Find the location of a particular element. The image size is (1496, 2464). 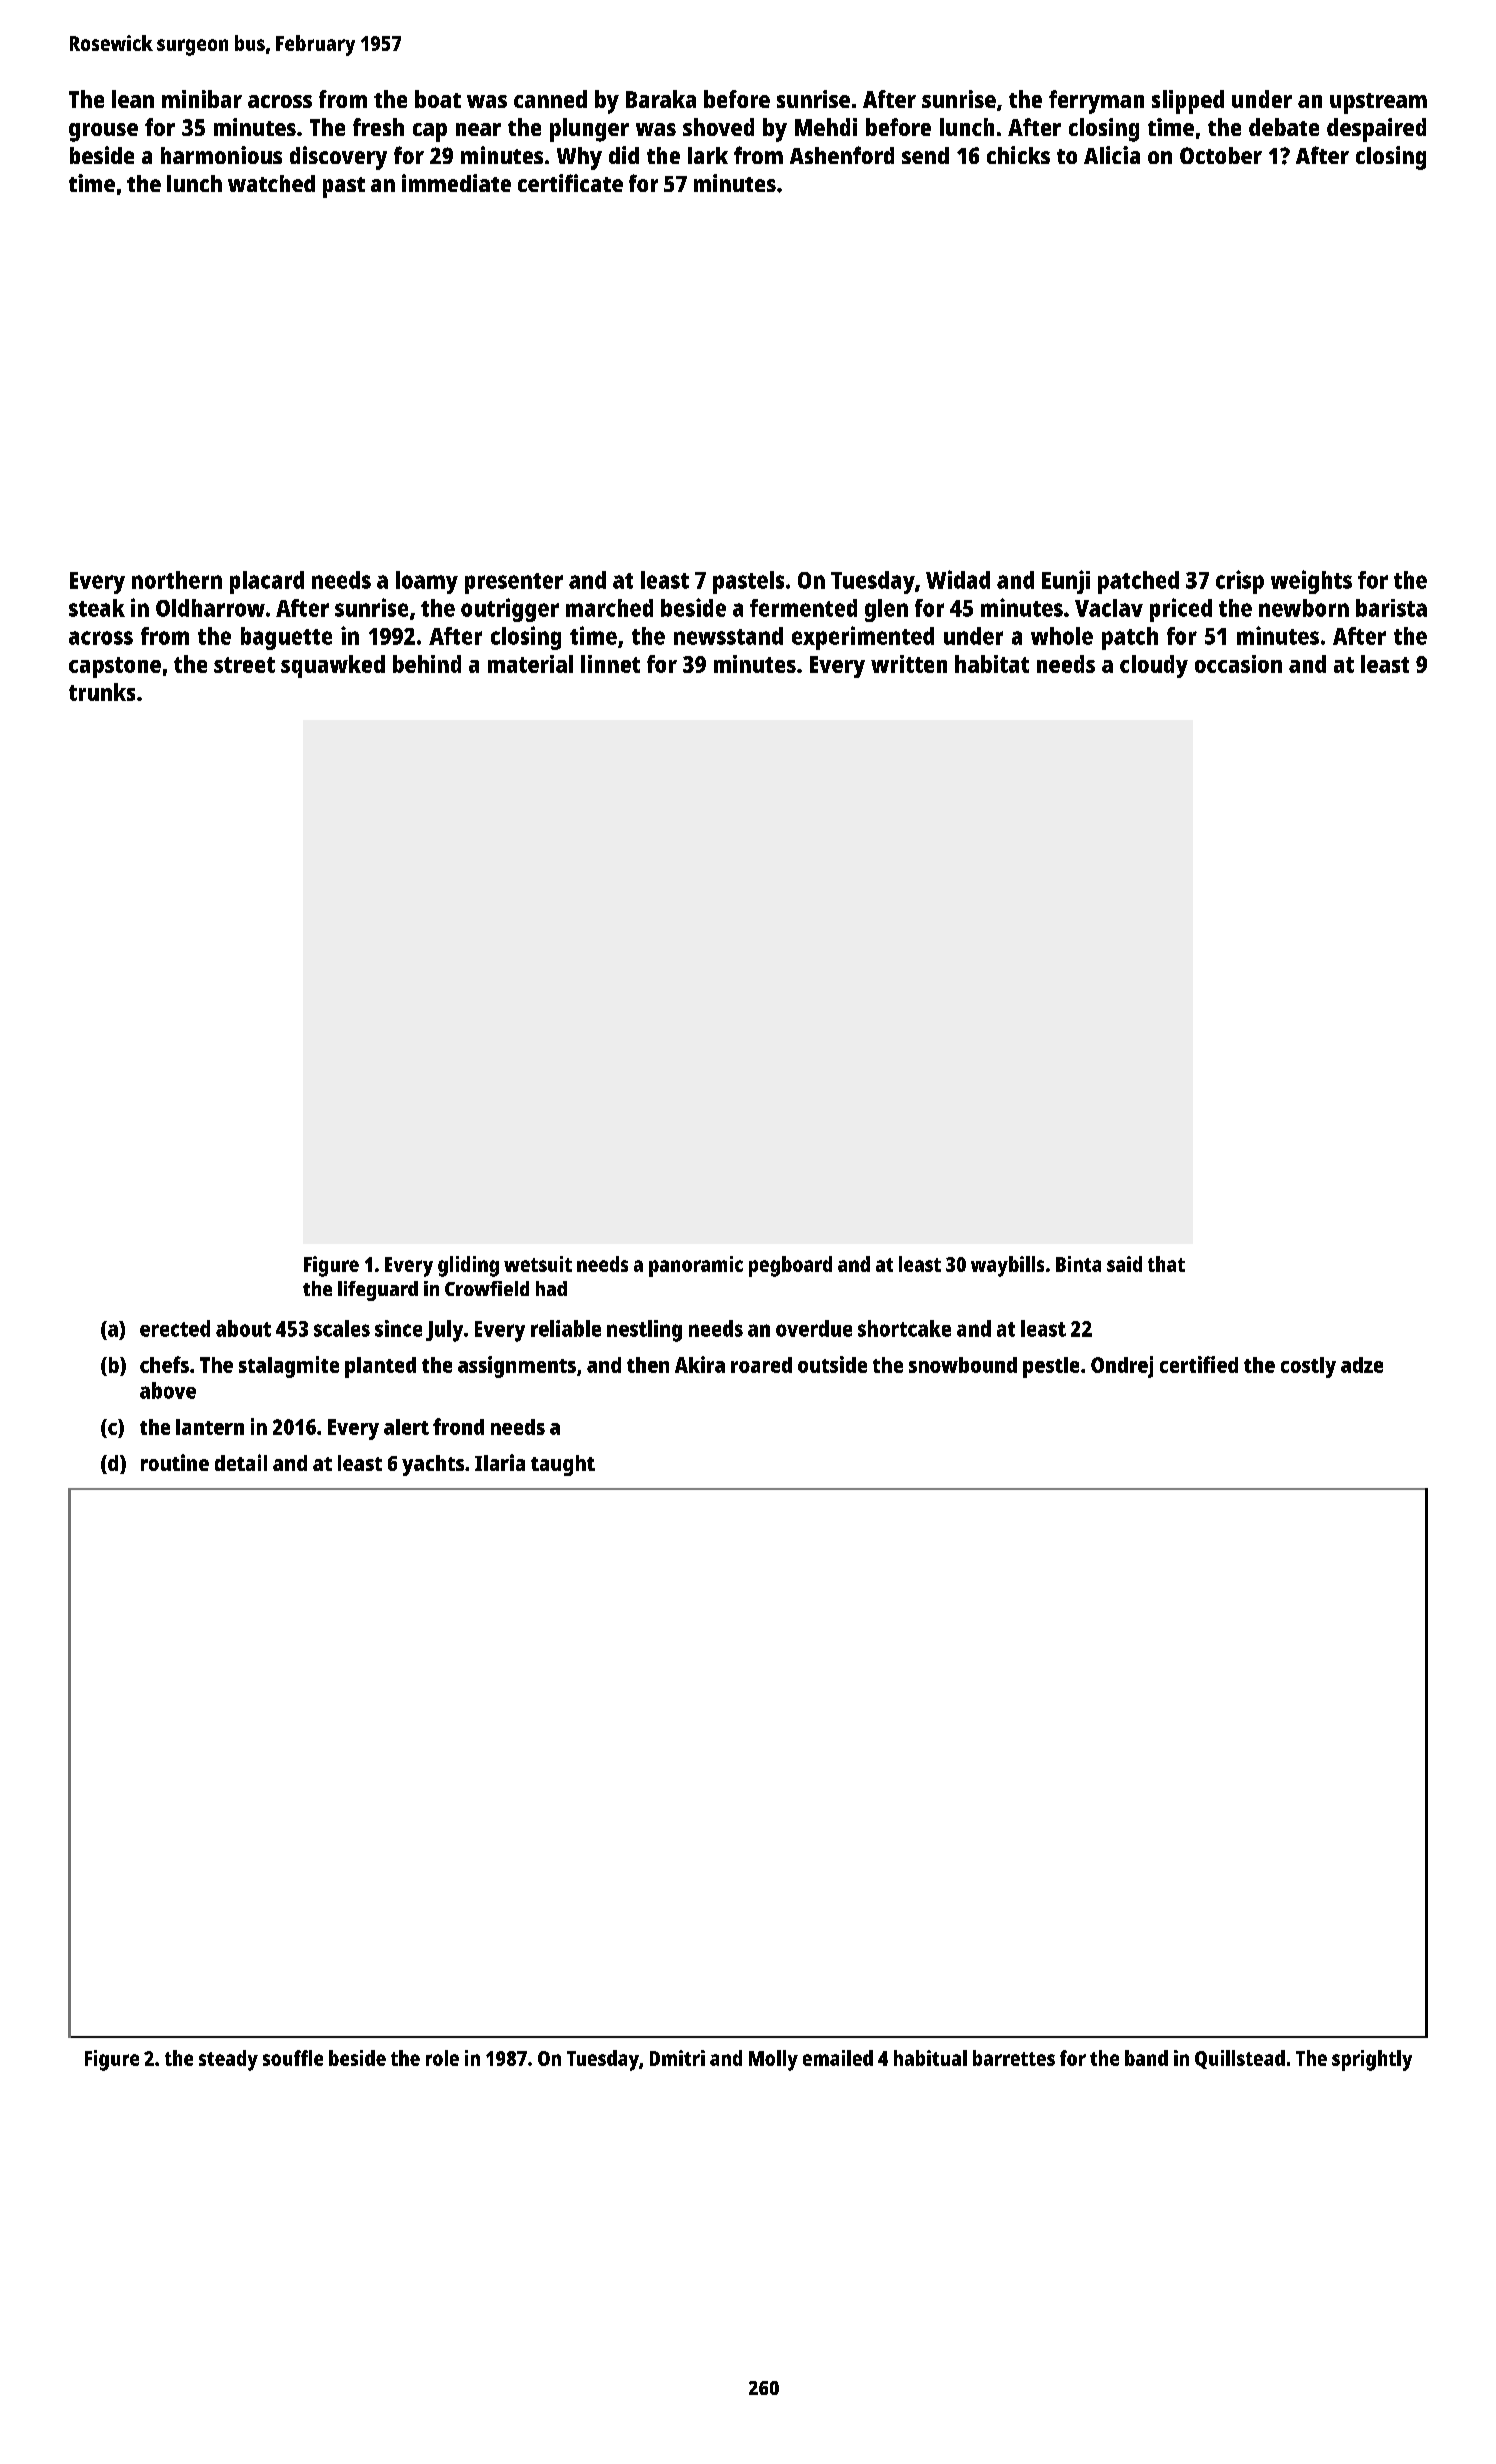

Molly is located at coordinates (773, 2060).
